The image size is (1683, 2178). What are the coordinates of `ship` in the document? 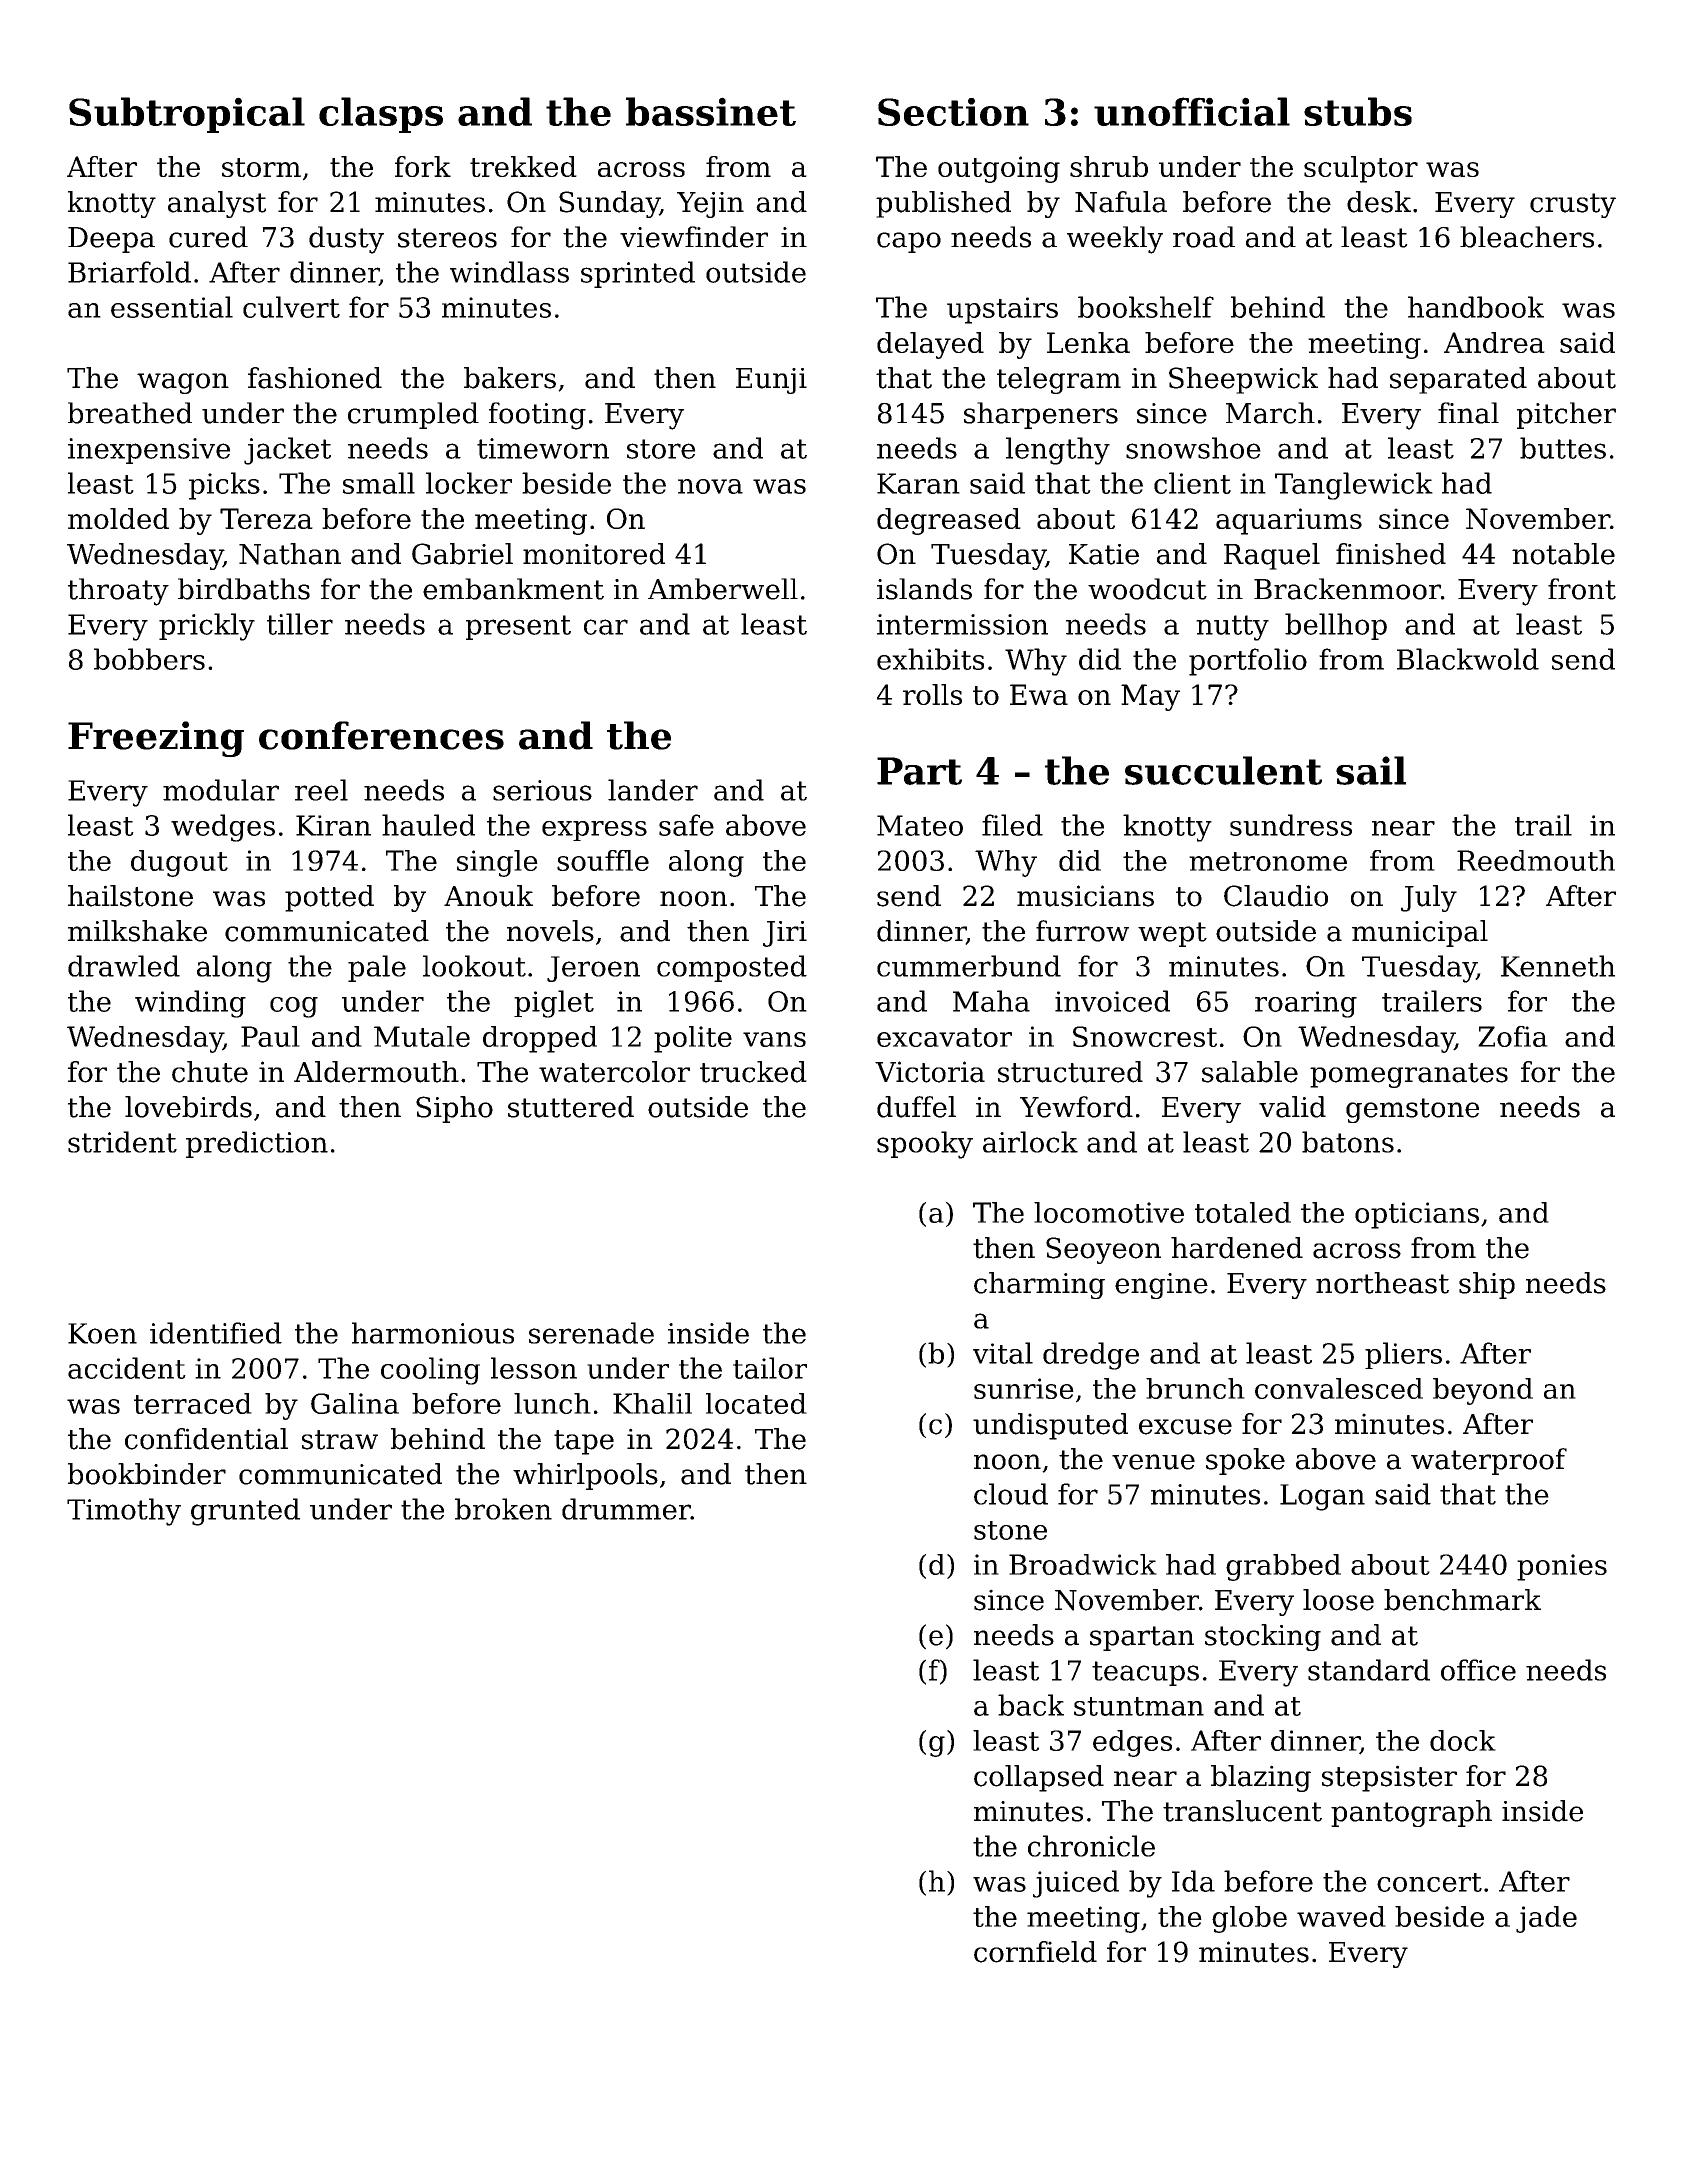 It's located at (1487, 1285).
